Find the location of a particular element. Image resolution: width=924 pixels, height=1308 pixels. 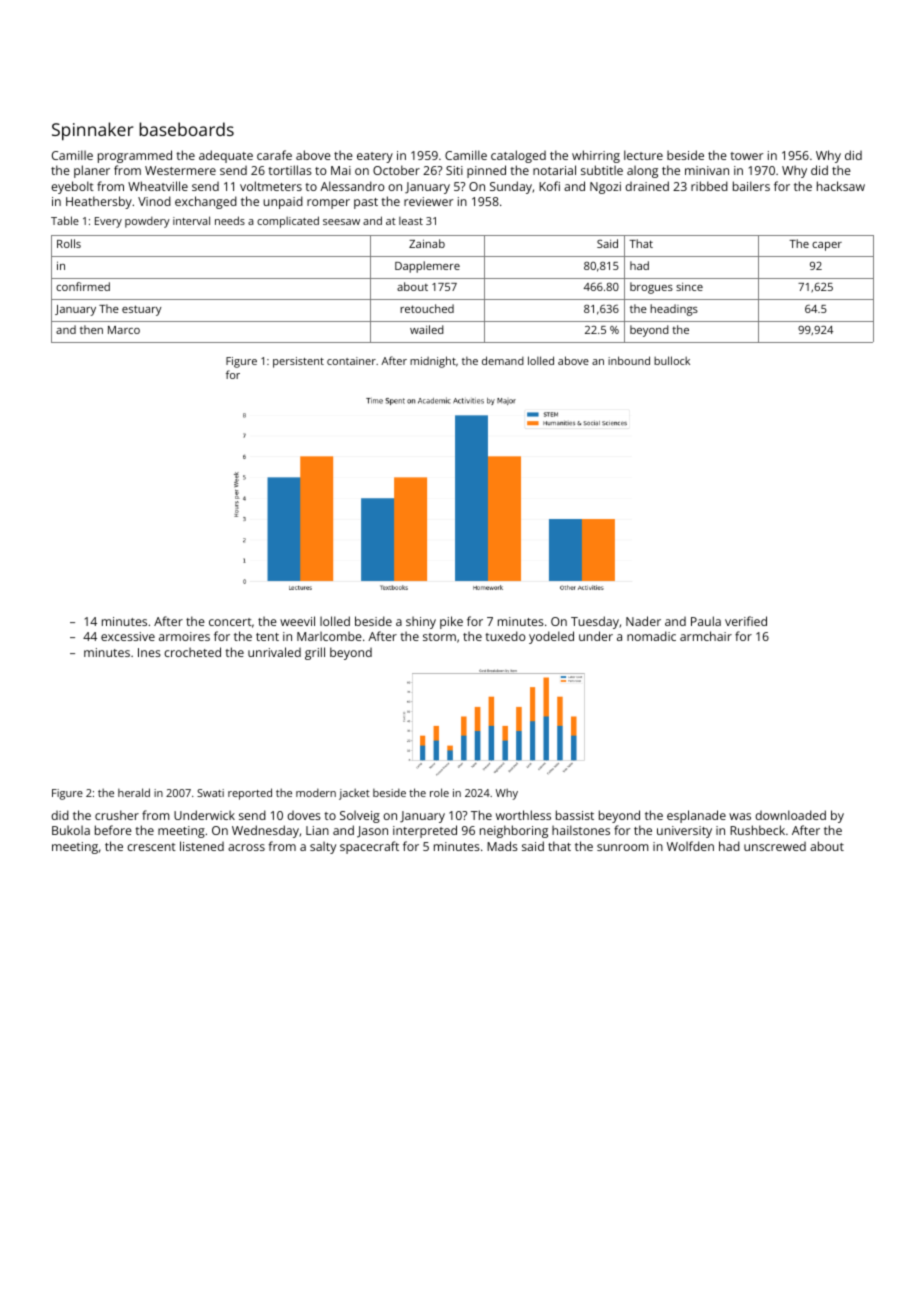

caper is located at coordinates (827, 246).
